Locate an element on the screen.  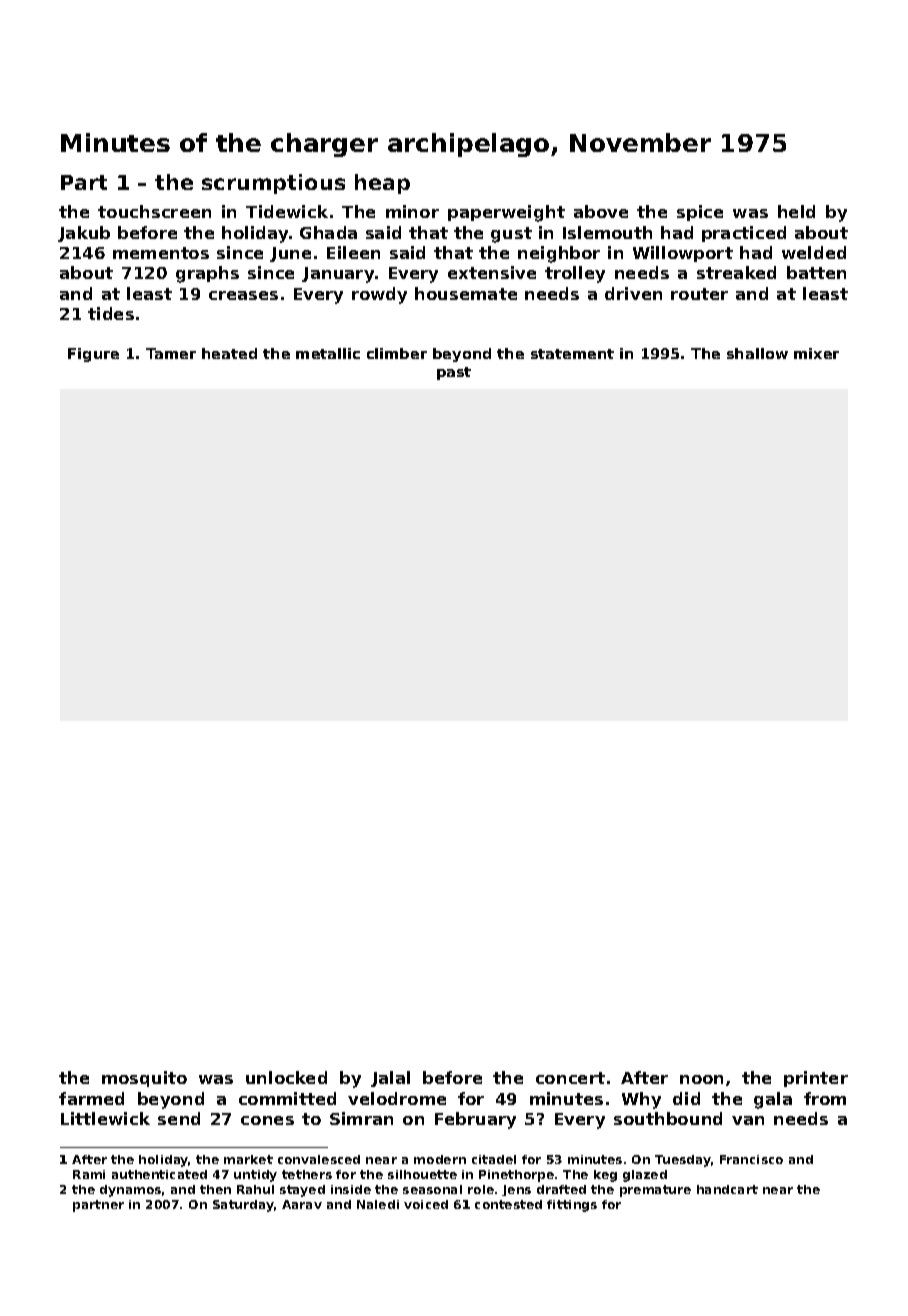
statement is located at coordinates (572, 354).
